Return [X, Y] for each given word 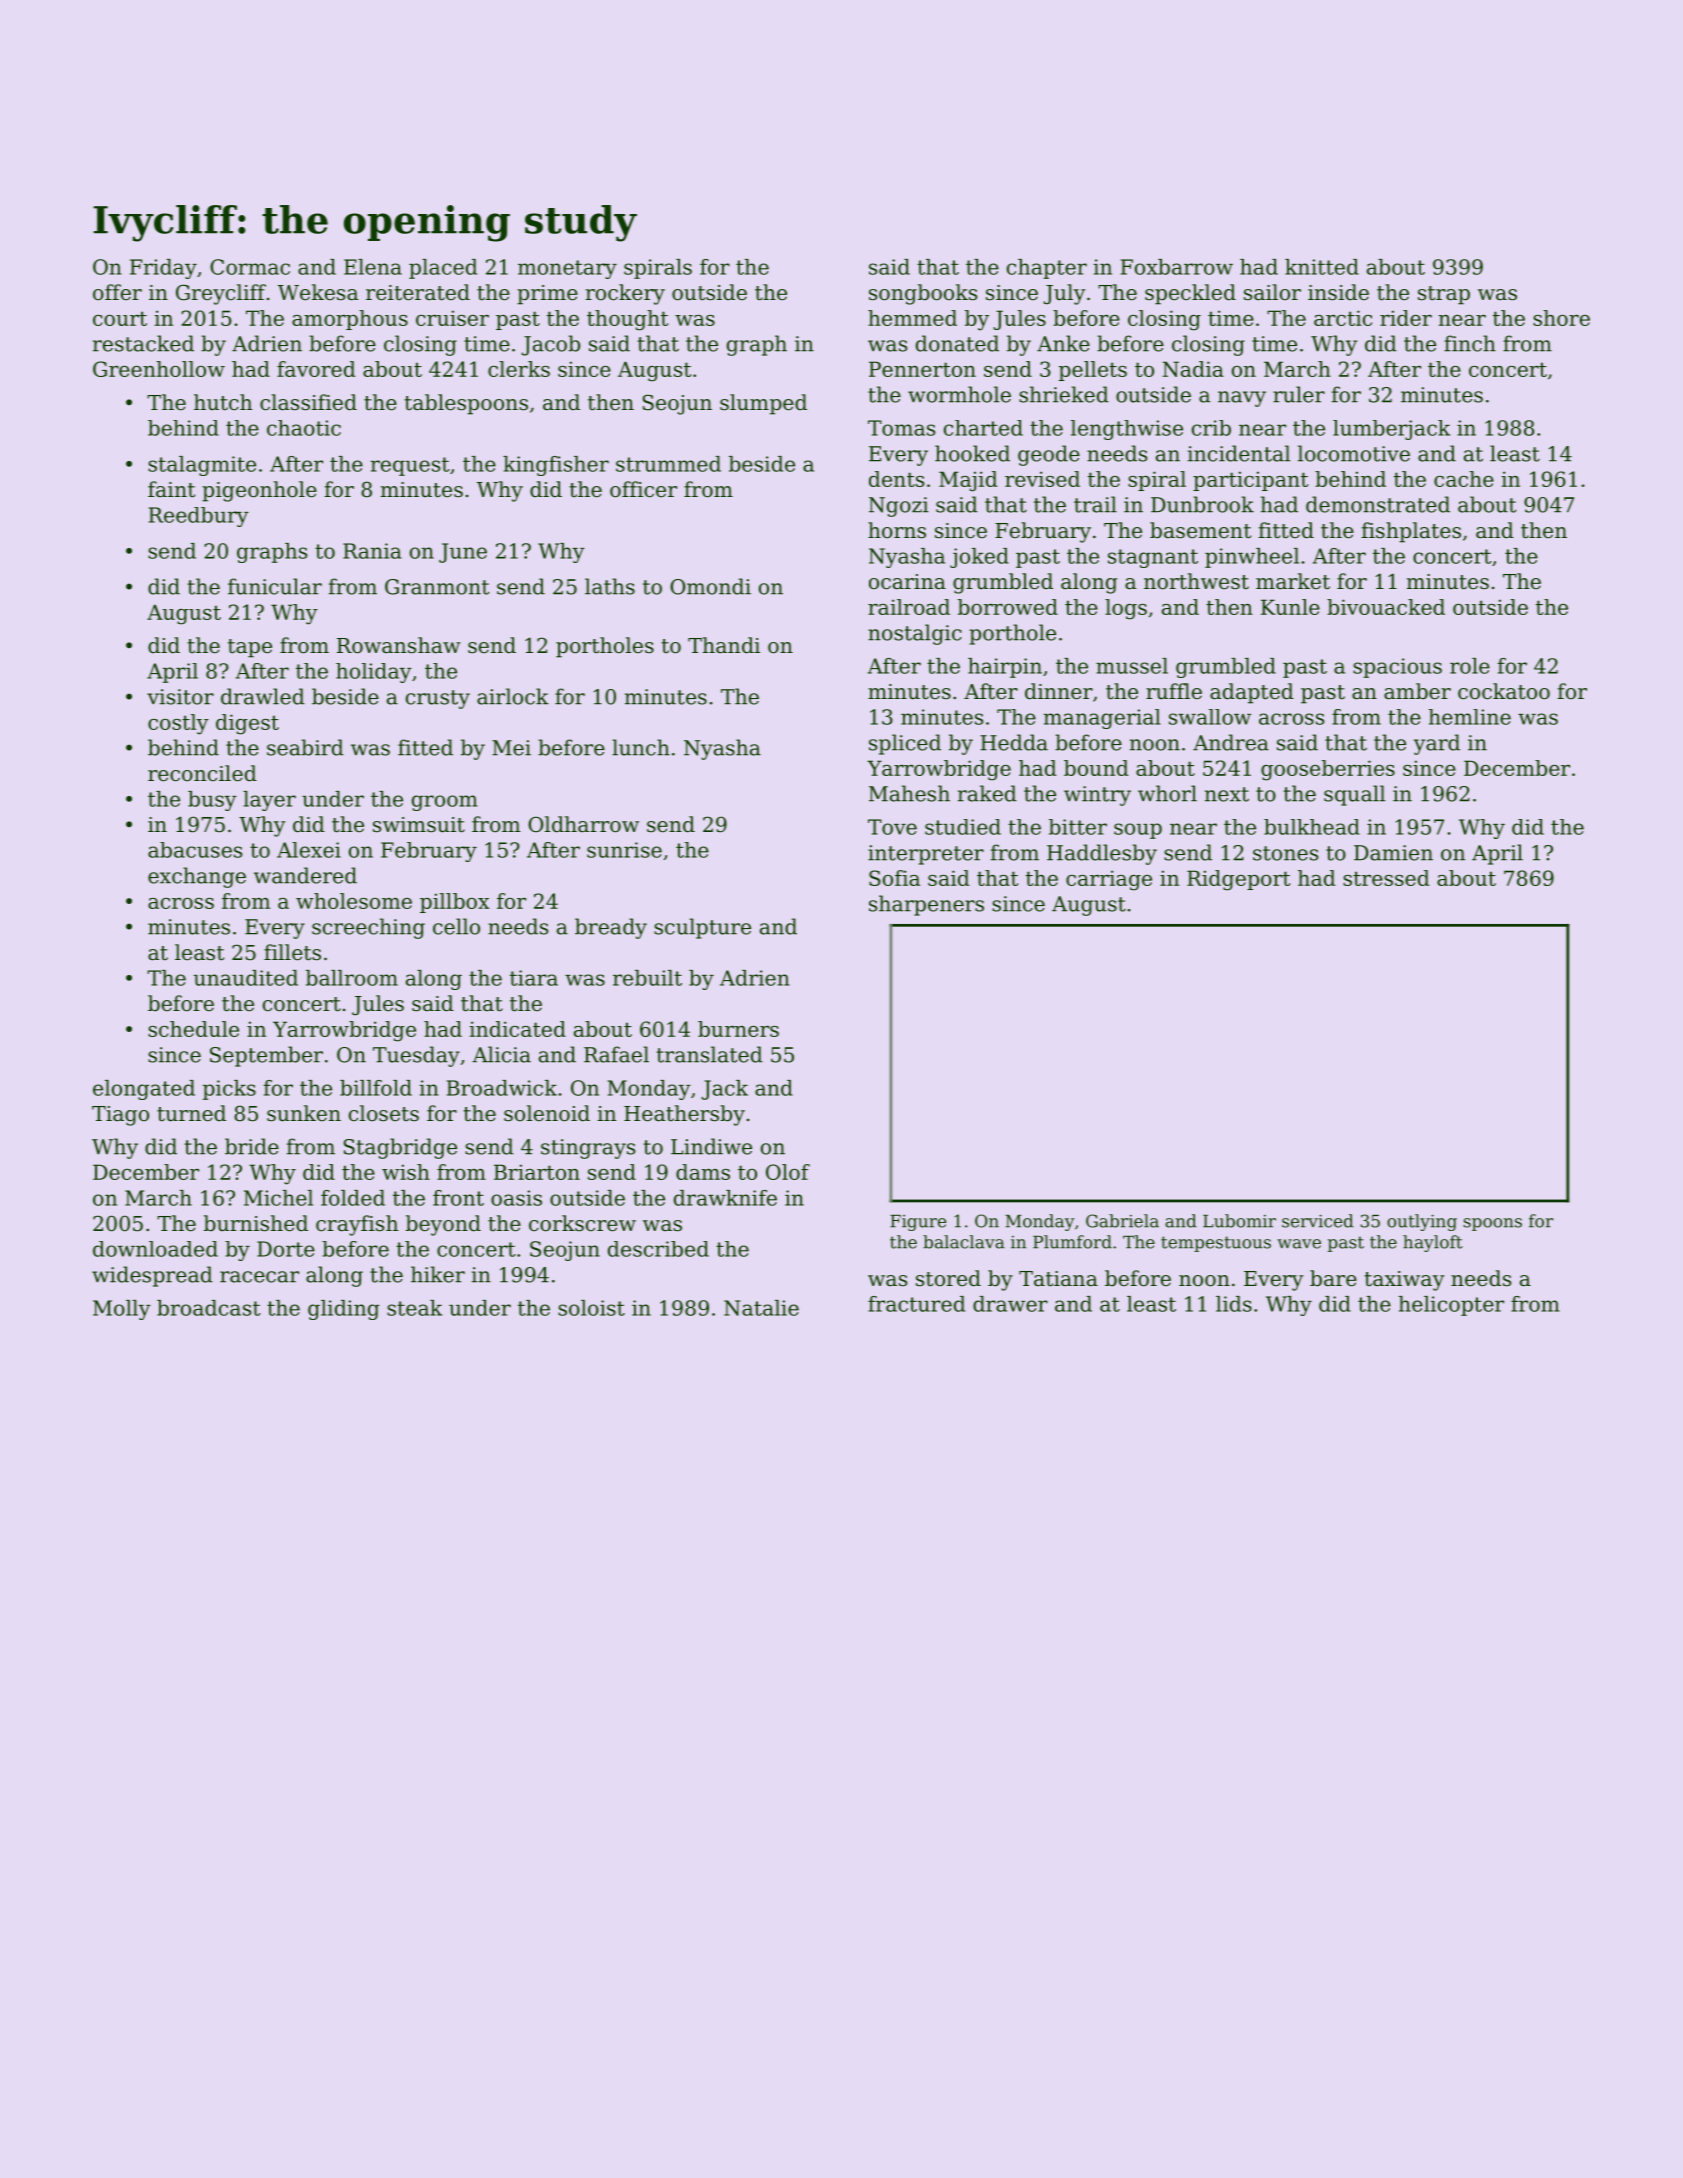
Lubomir [1239, 1221]
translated [709, 1054]
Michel [278, 1198]
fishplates [1411, 532]
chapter [1047, 269]
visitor [180, 697]
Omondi [710, 586]
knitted [1322, 267]
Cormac [250, 267]
